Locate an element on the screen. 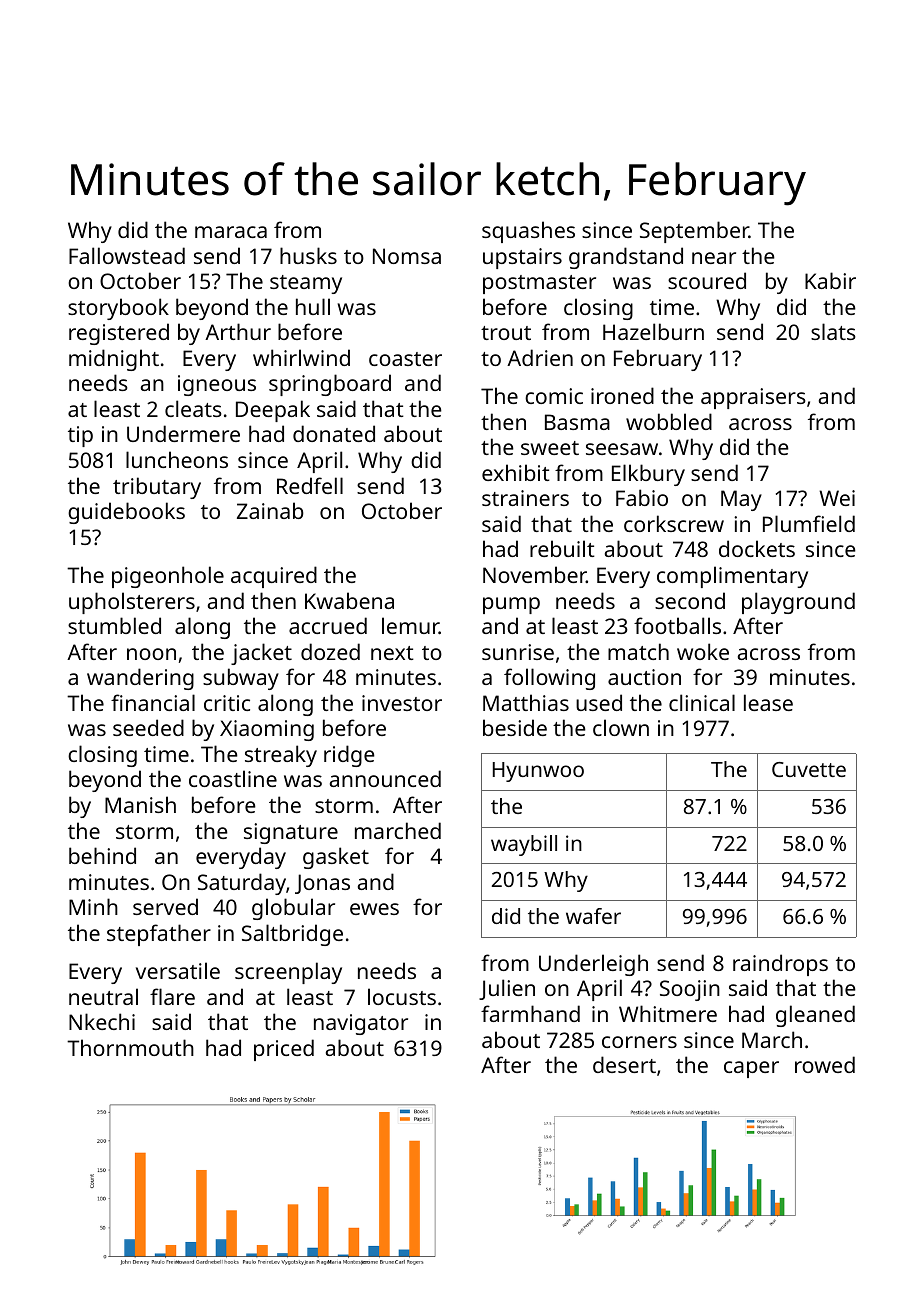 Image resolution: width=924 pixels, height=1311 pixels. near is located at coordinates (714, 258).
